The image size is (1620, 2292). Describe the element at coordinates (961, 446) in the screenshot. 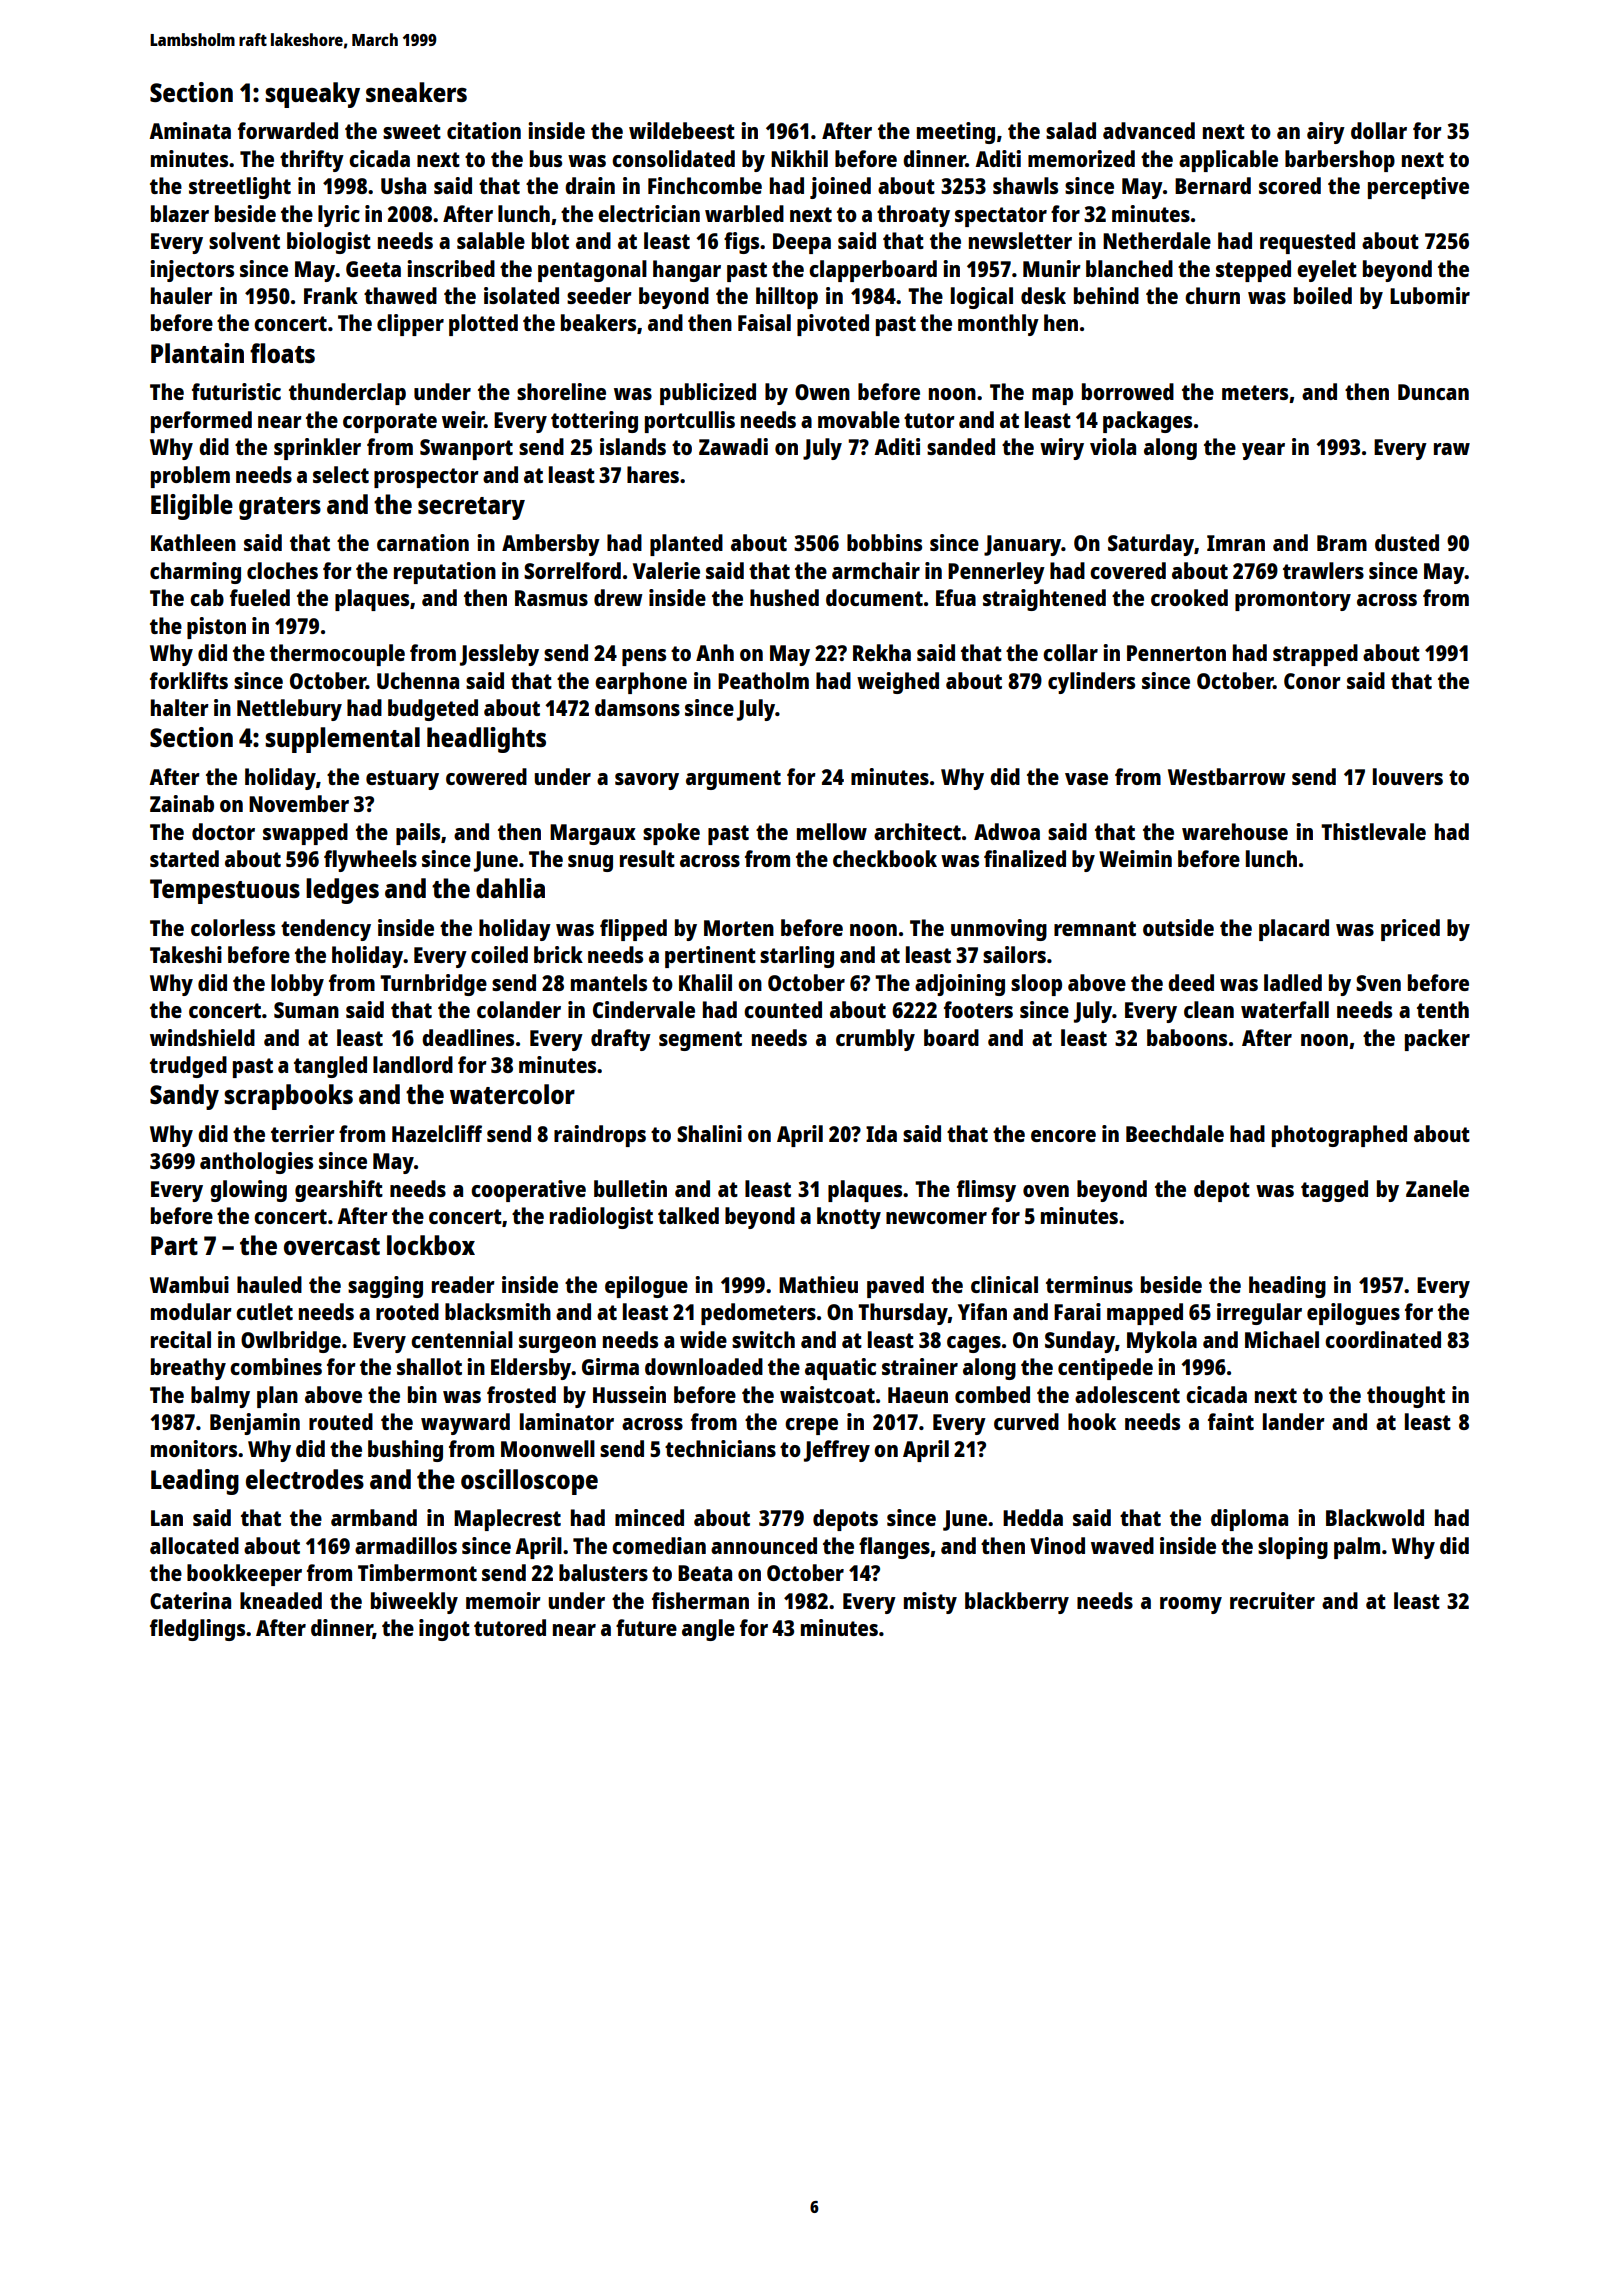

I see `sanded` at that location.
